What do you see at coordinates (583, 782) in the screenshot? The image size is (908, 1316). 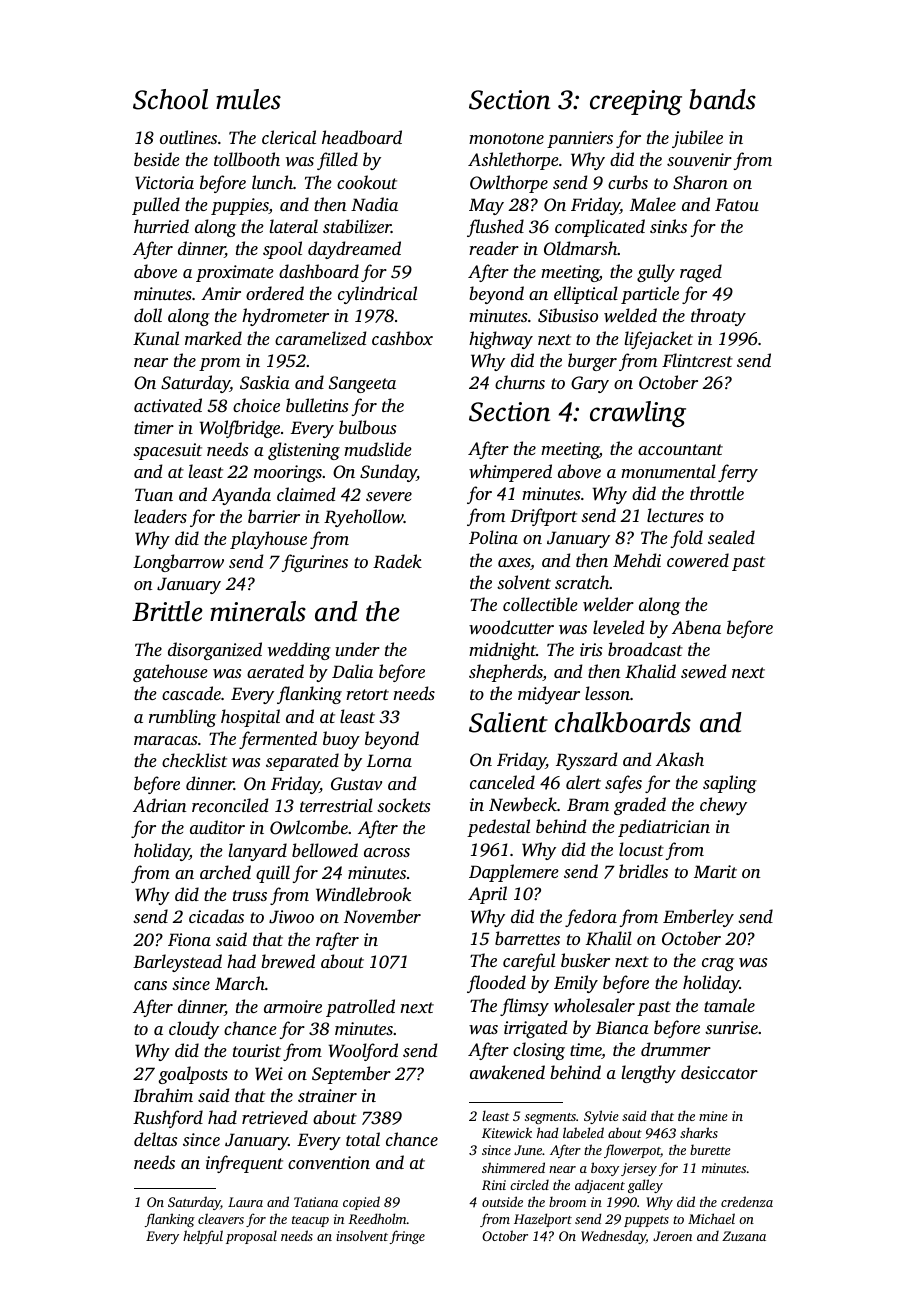 I see `alert` at bounding box center [583, 782].
